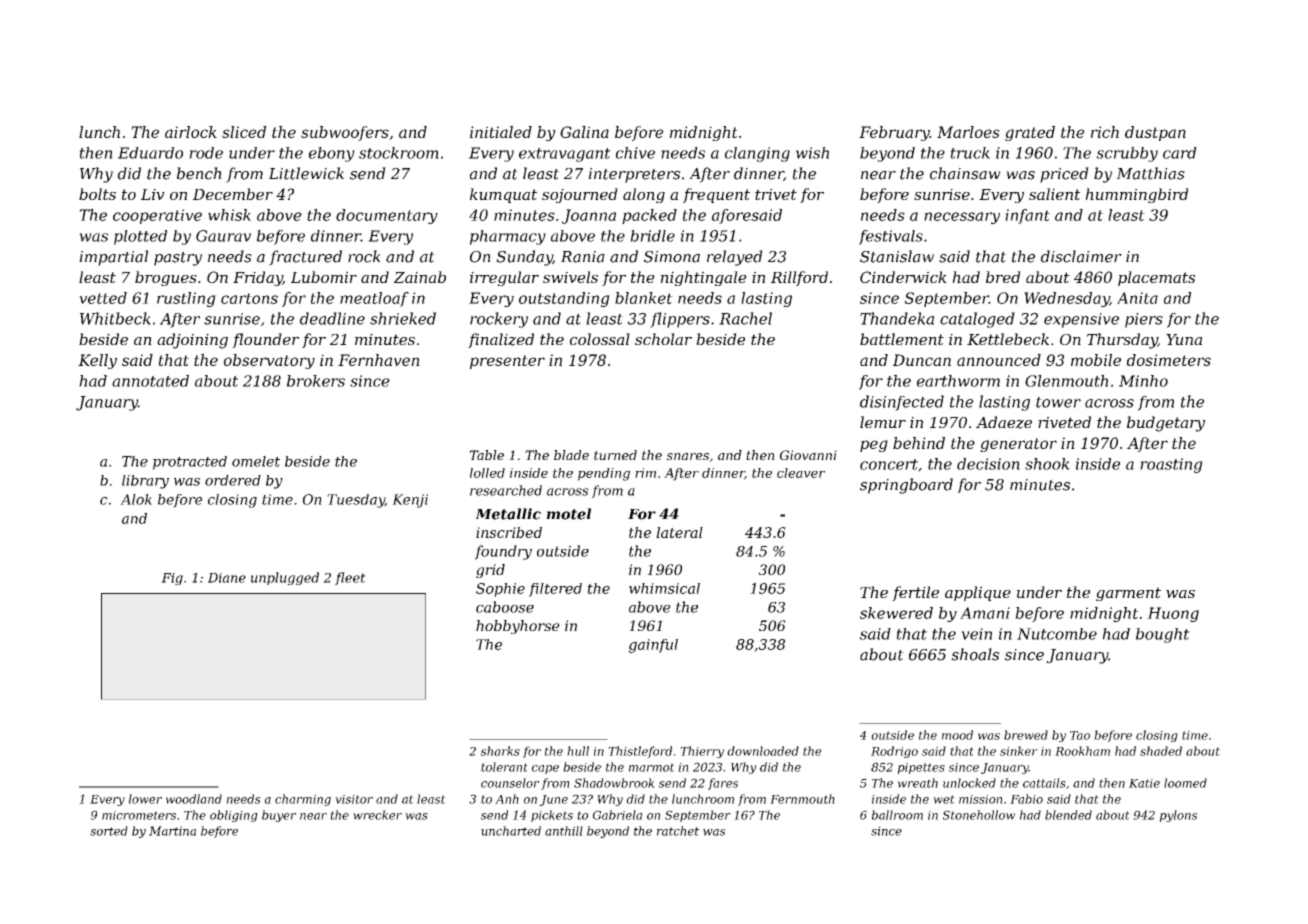  What do you see at coordinates (915, 593) in the page?
I see `fertile` at bounding box center [915, 593].
